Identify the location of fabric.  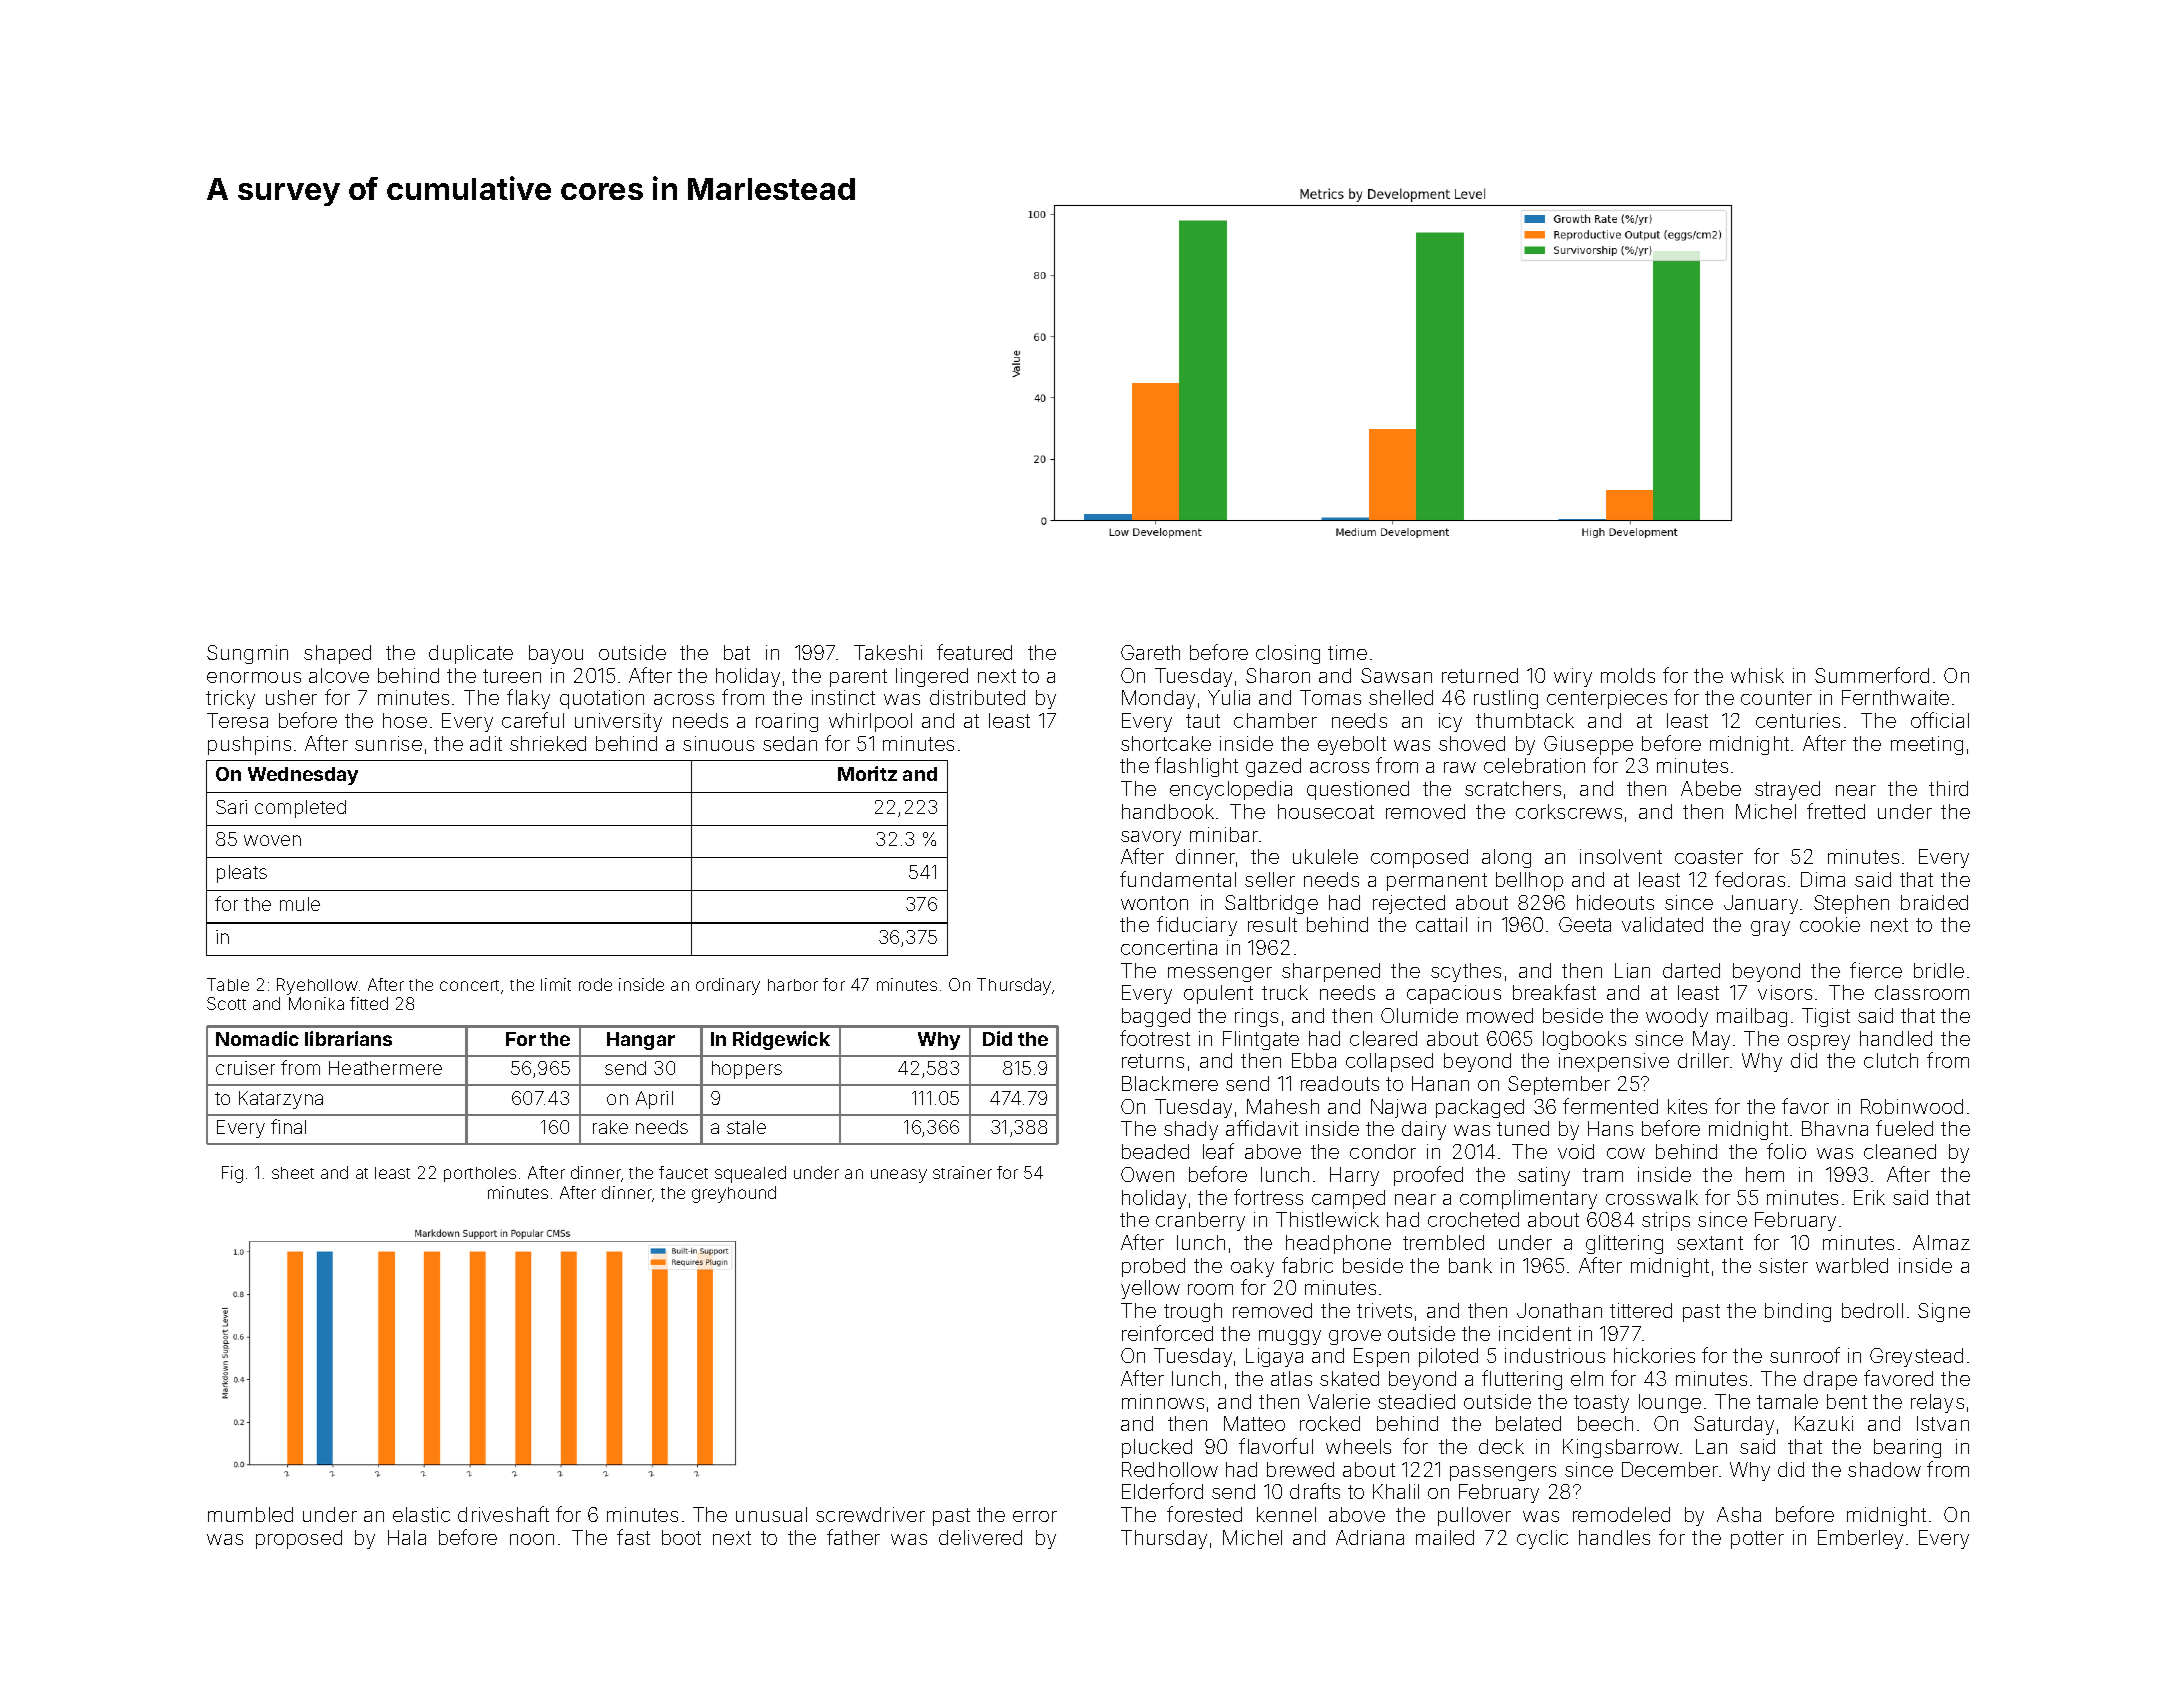
(1307, 1265).
